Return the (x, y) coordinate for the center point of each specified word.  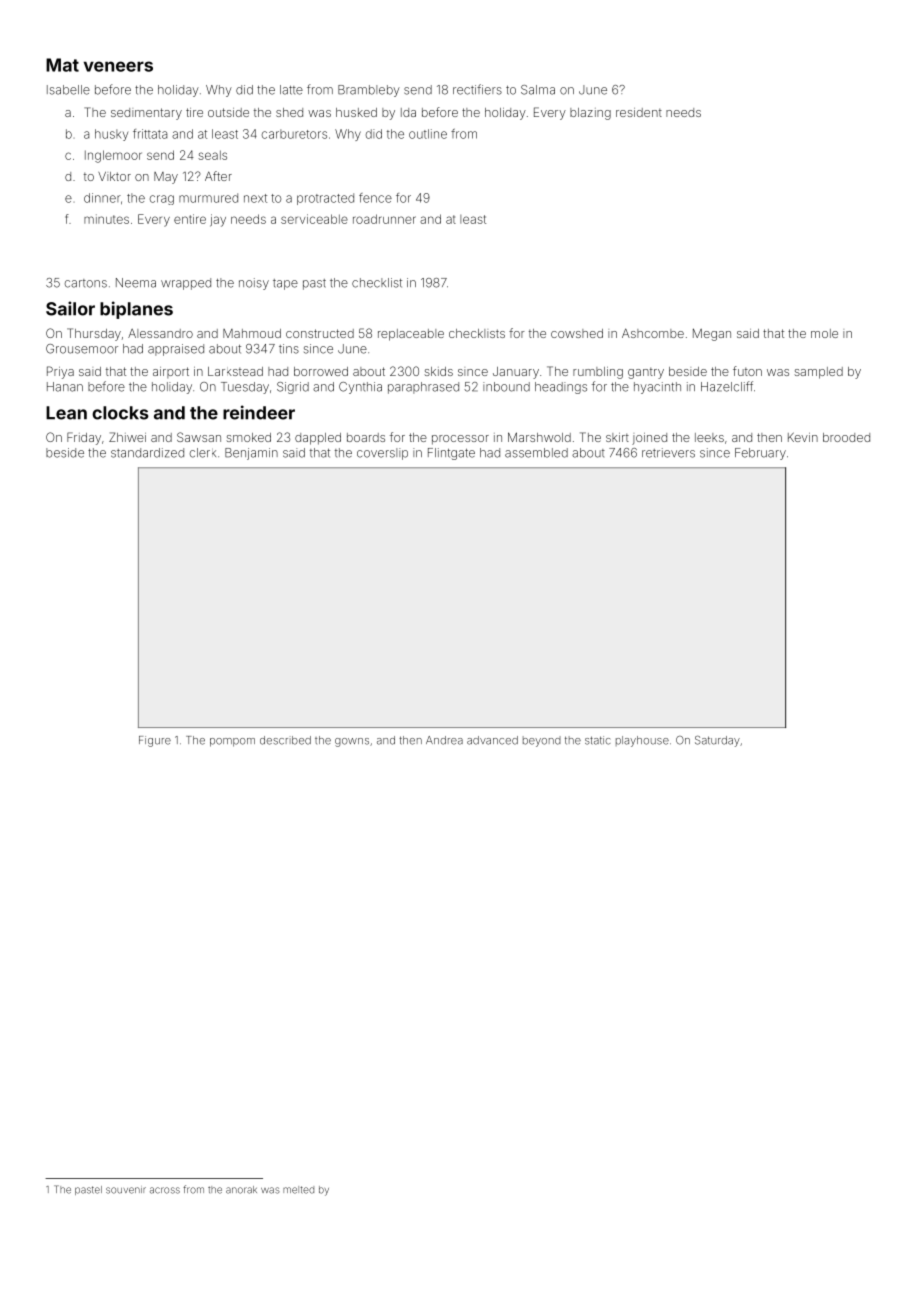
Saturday (717, 741)
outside (228, 112)
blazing (590, 114)
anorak (241, 1190)
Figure (155, 741)
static (598, 740)
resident (639, 112)
